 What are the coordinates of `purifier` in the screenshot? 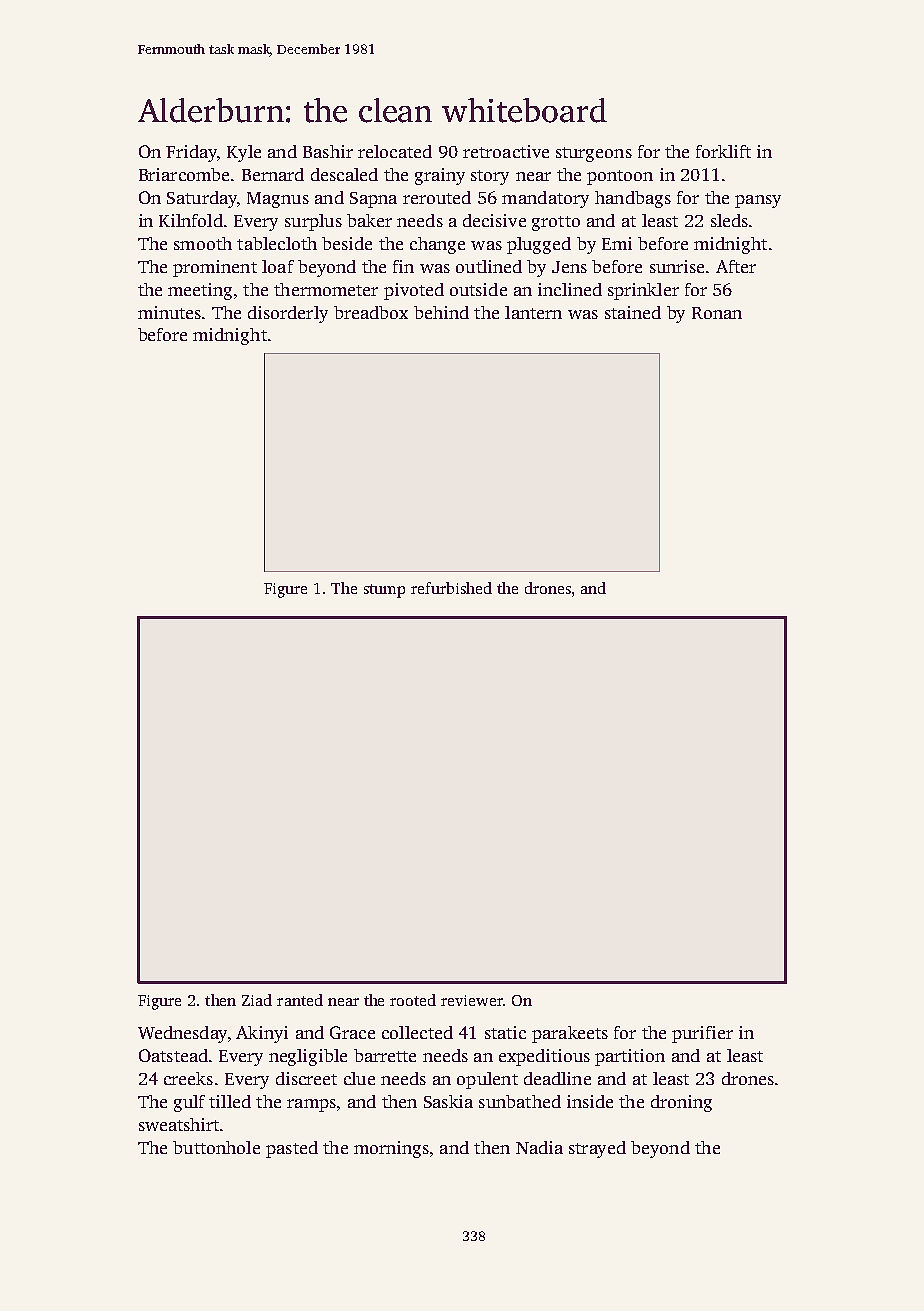 It's located at (702, 1034).
